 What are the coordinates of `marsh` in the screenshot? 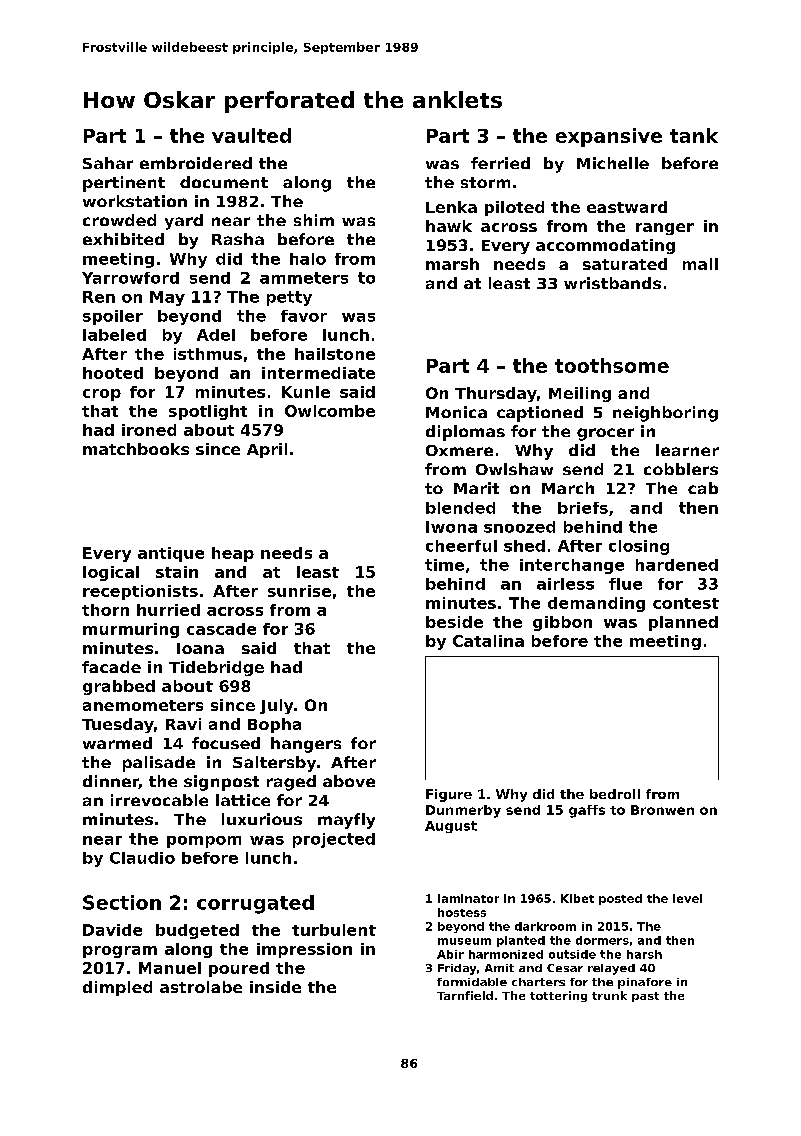 It's located at (452, 264).
